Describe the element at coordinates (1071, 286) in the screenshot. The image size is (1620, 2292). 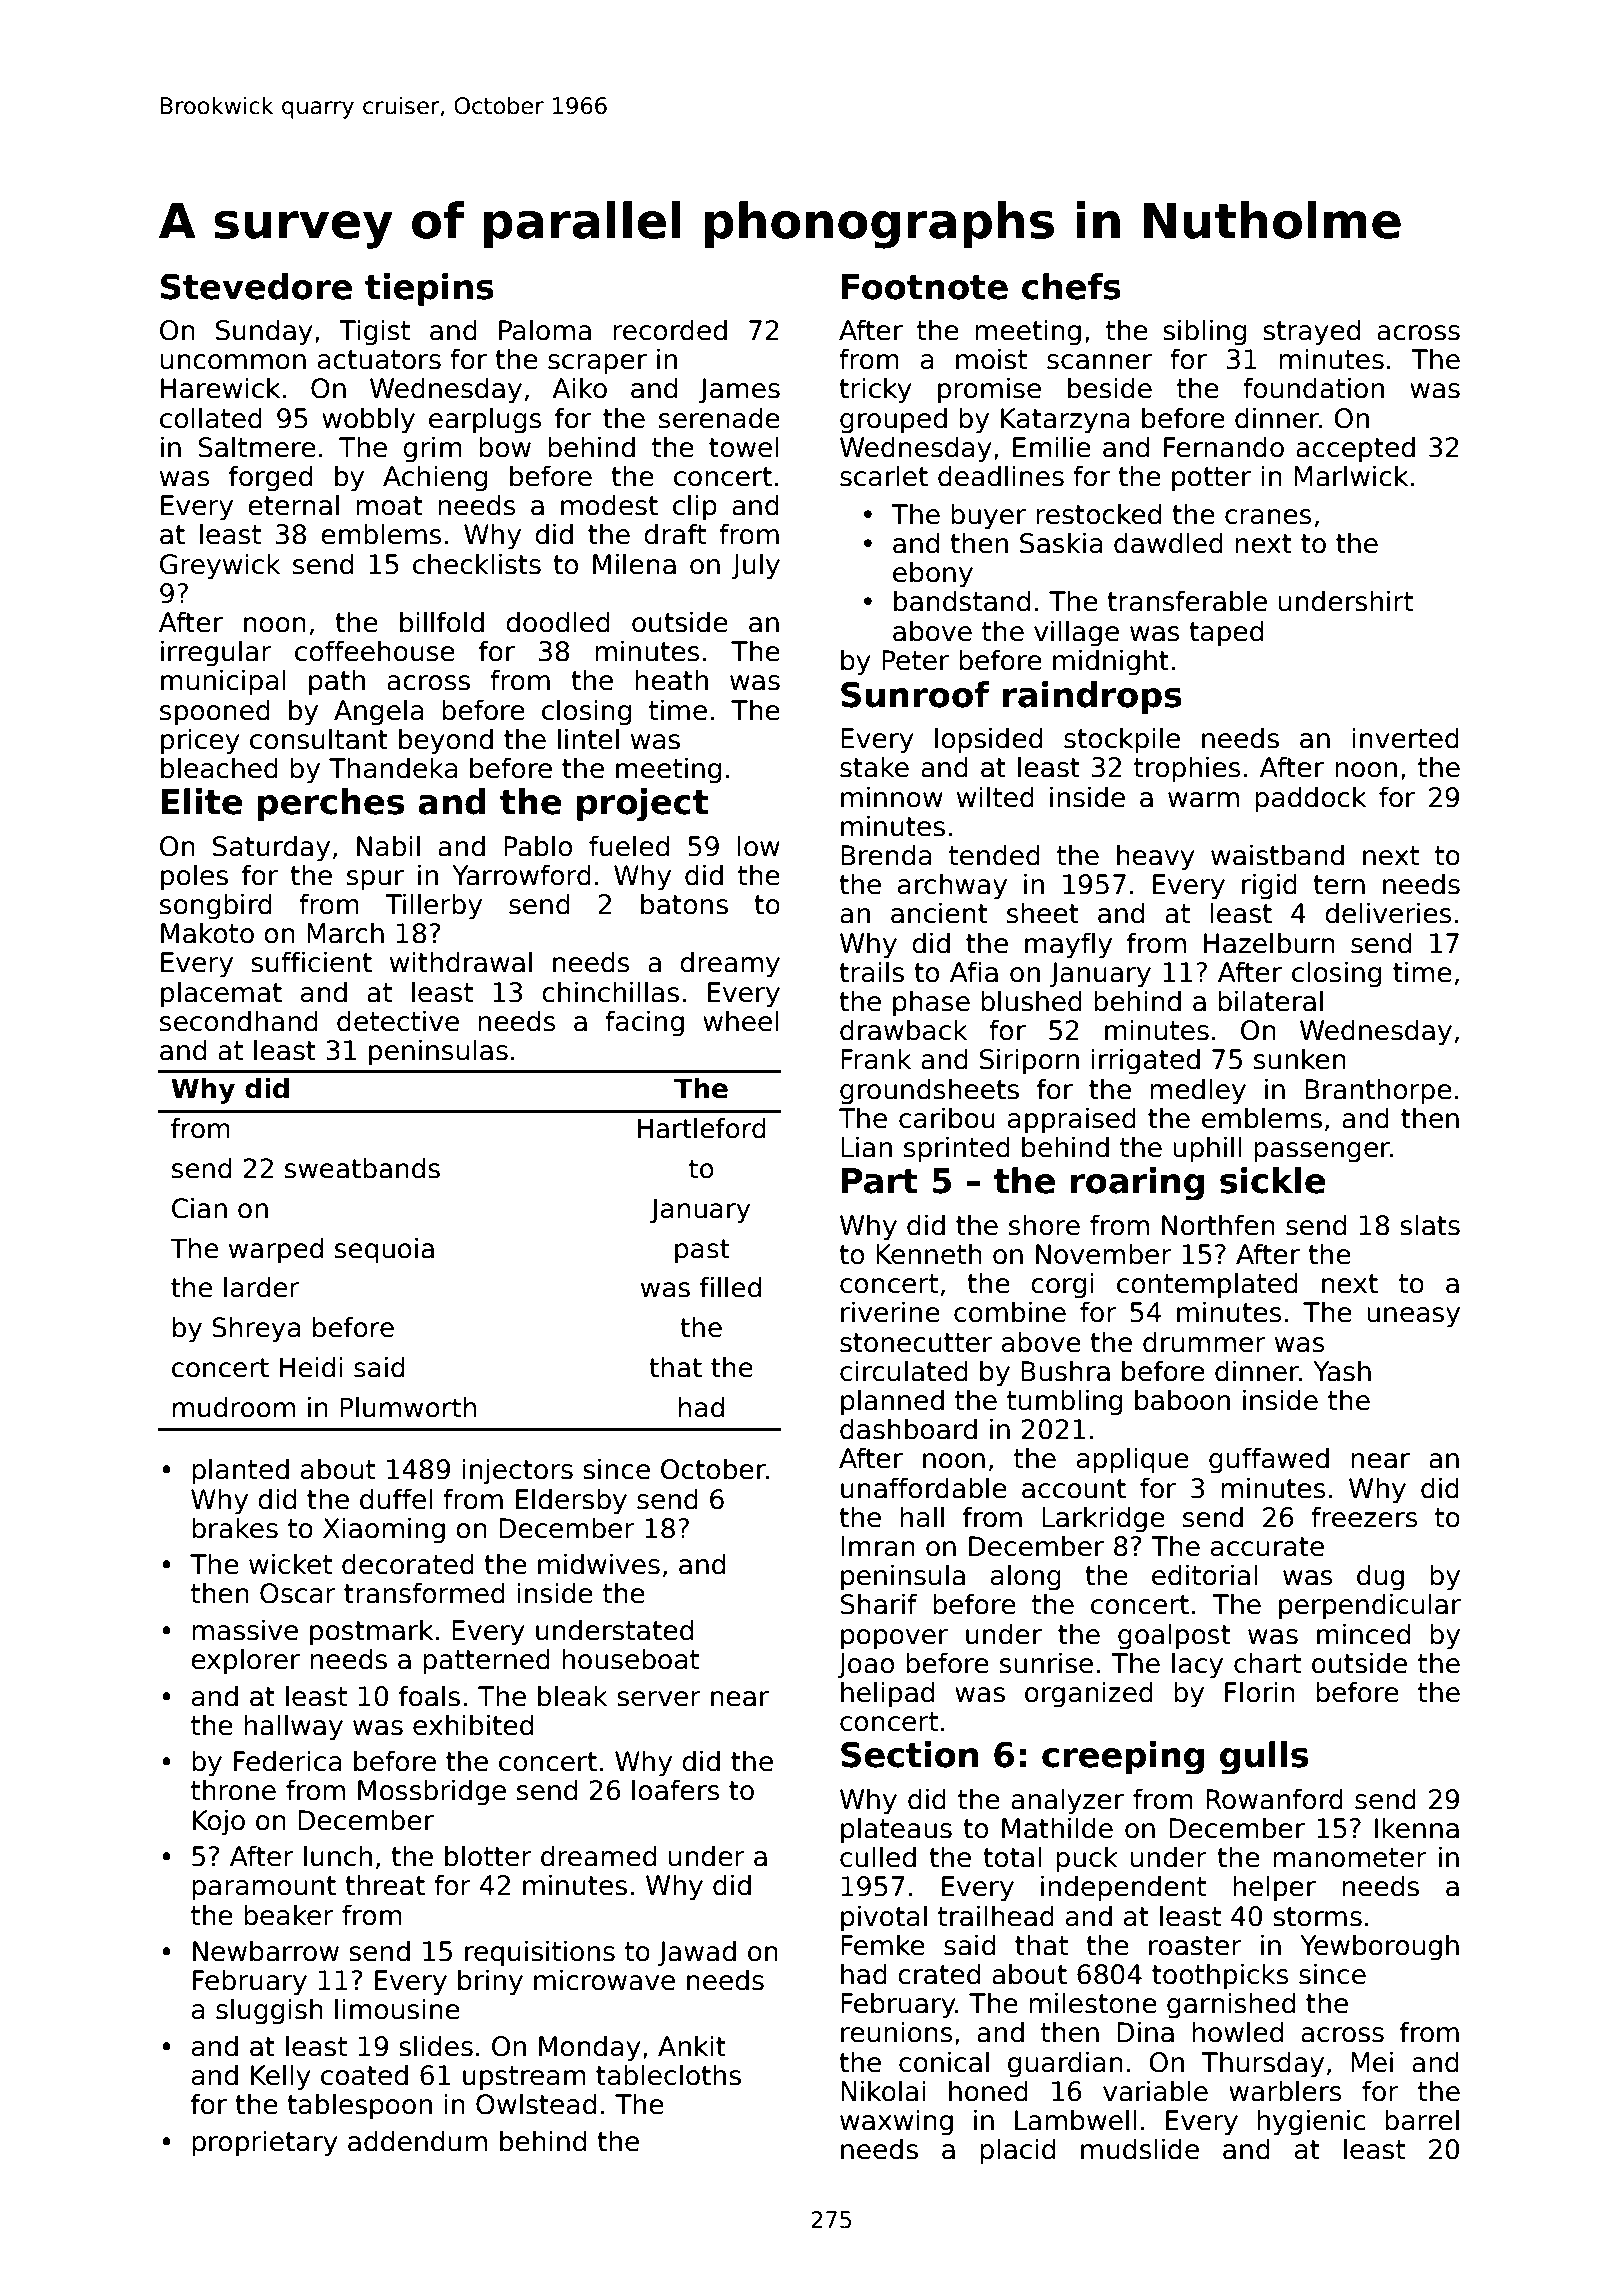
I see `chefs` at that location.
